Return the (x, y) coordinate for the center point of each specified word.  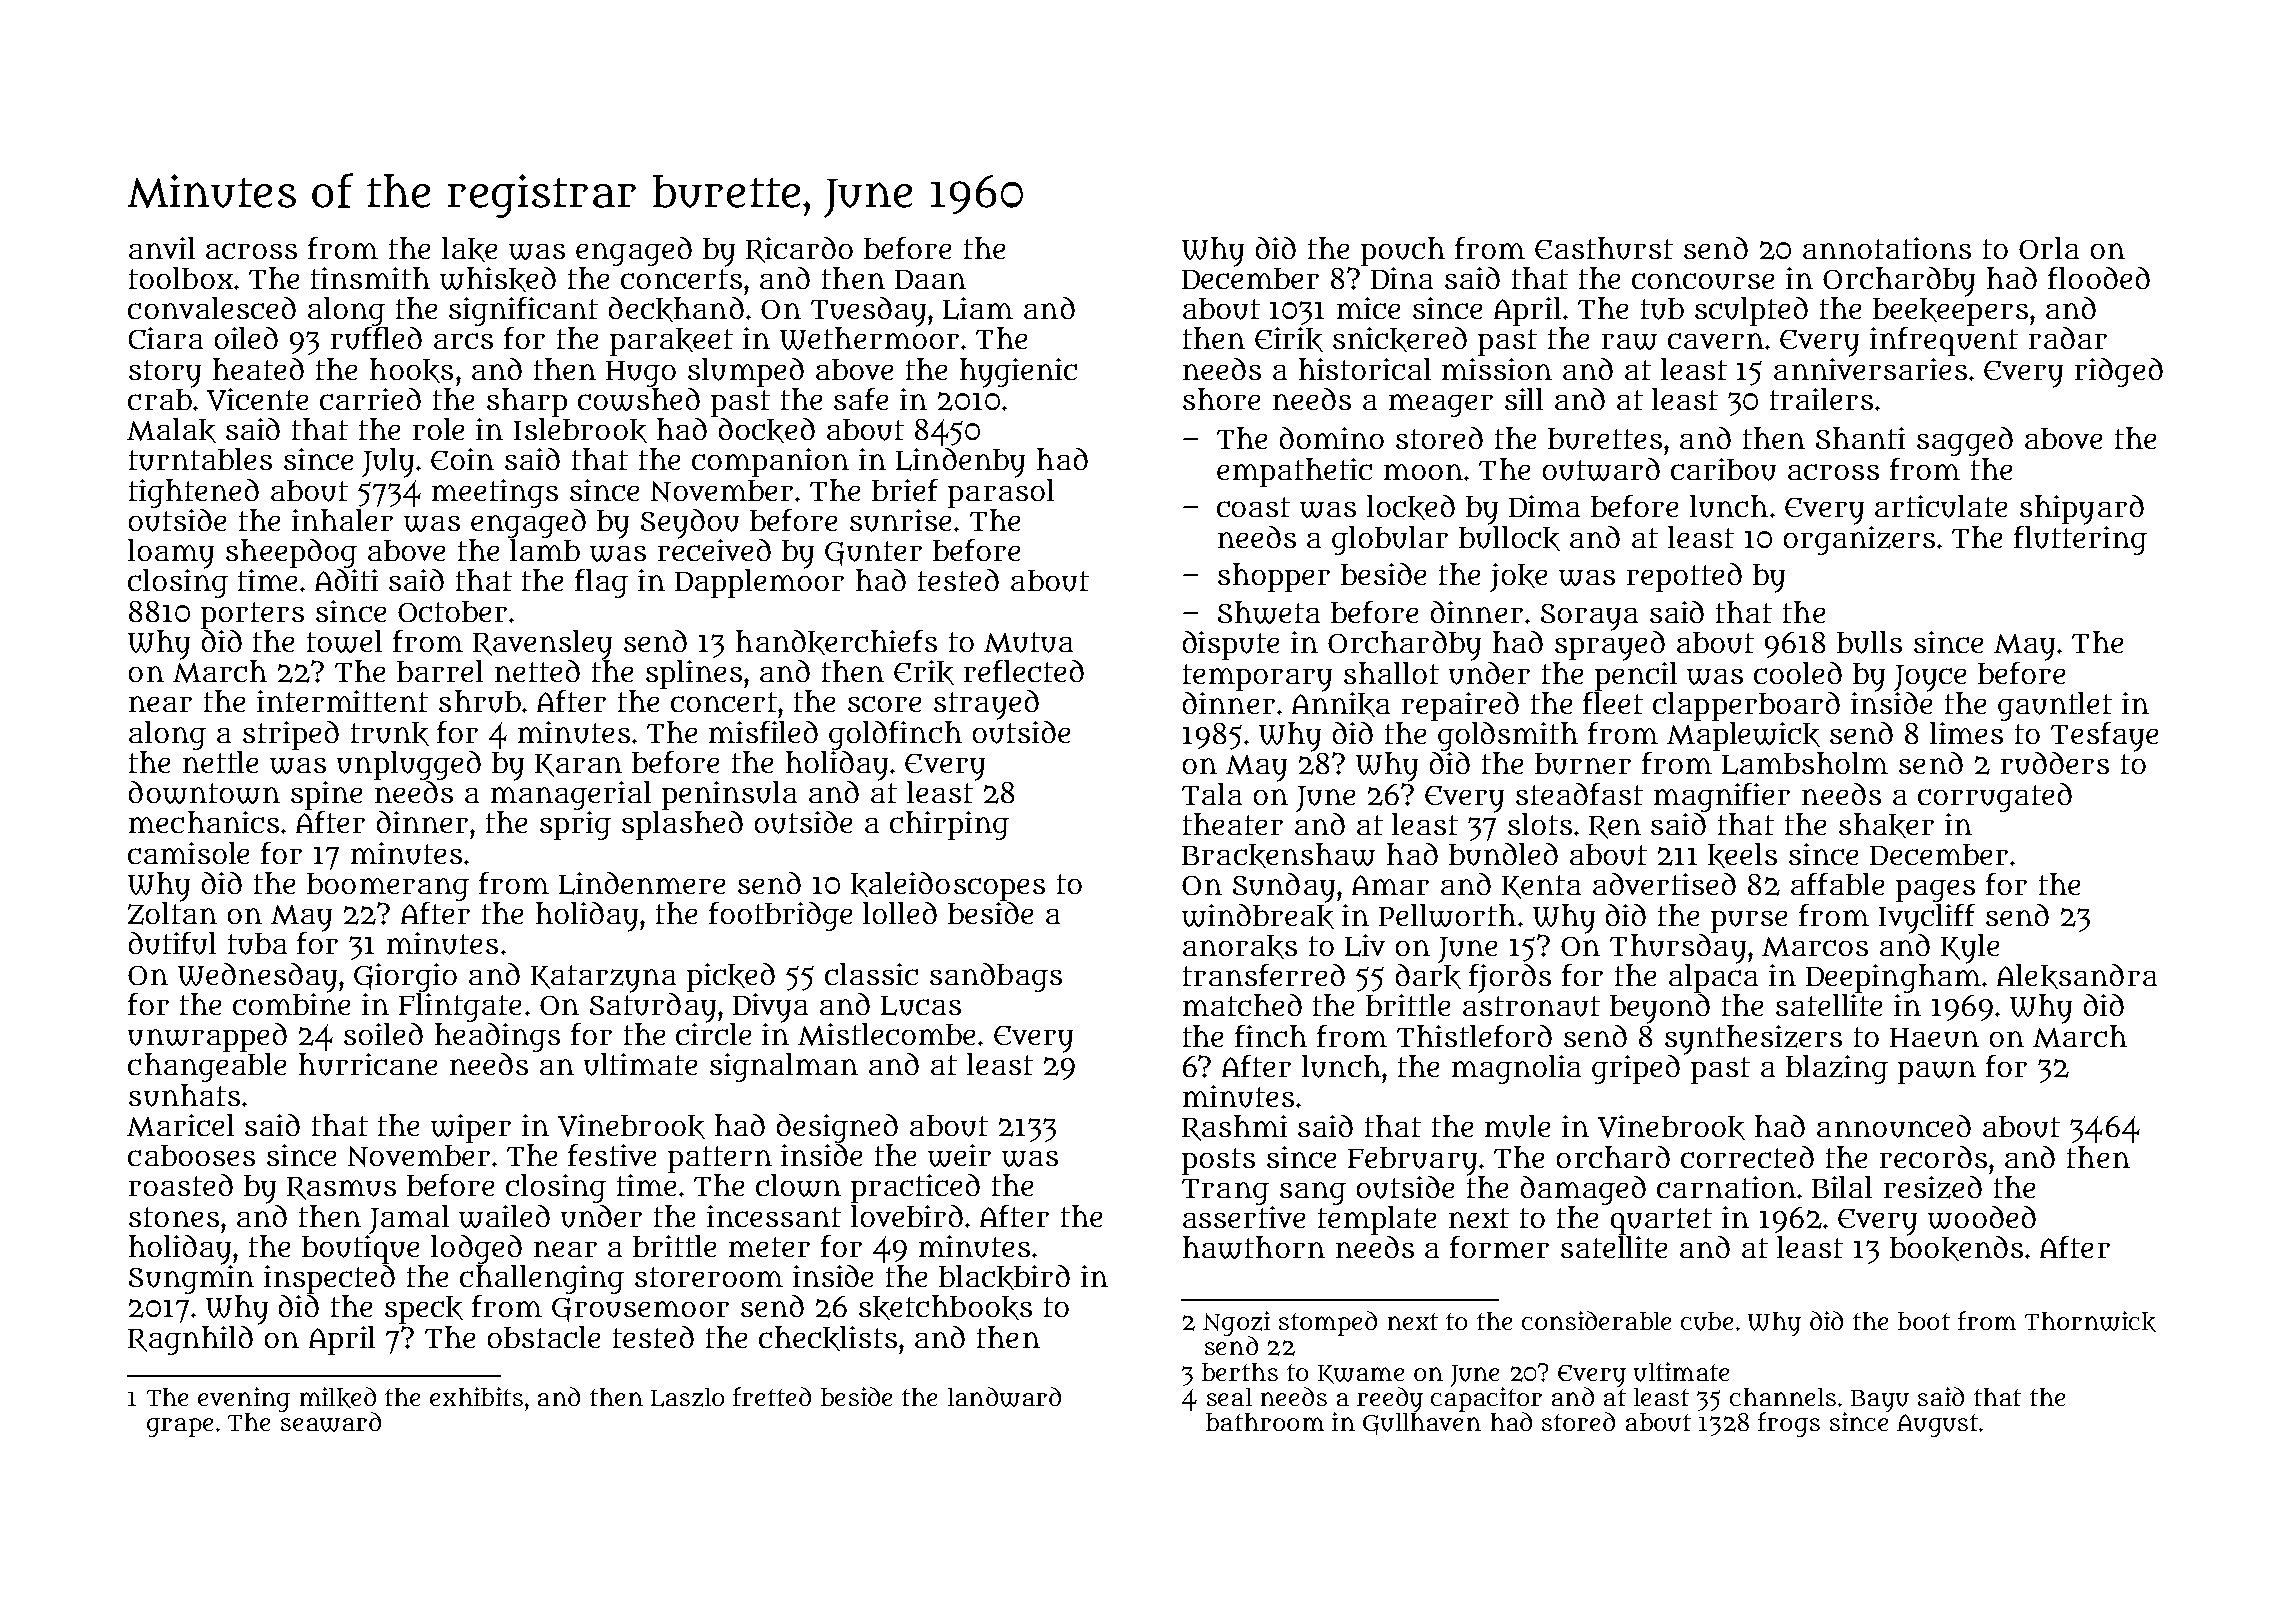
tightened (194, 493)
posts (1218, 1161)
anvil (162, 248)
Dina (1402, 278)
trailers (1821, 399)
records (1933, 1157)
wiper (471, 1128)
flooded (2099, 278)
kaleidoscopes (948, 886)
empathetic (1294, 472)
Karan (578, 765)
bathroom (1265, 1422)
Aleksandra (2077, 976)
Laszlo (687, 1397)
